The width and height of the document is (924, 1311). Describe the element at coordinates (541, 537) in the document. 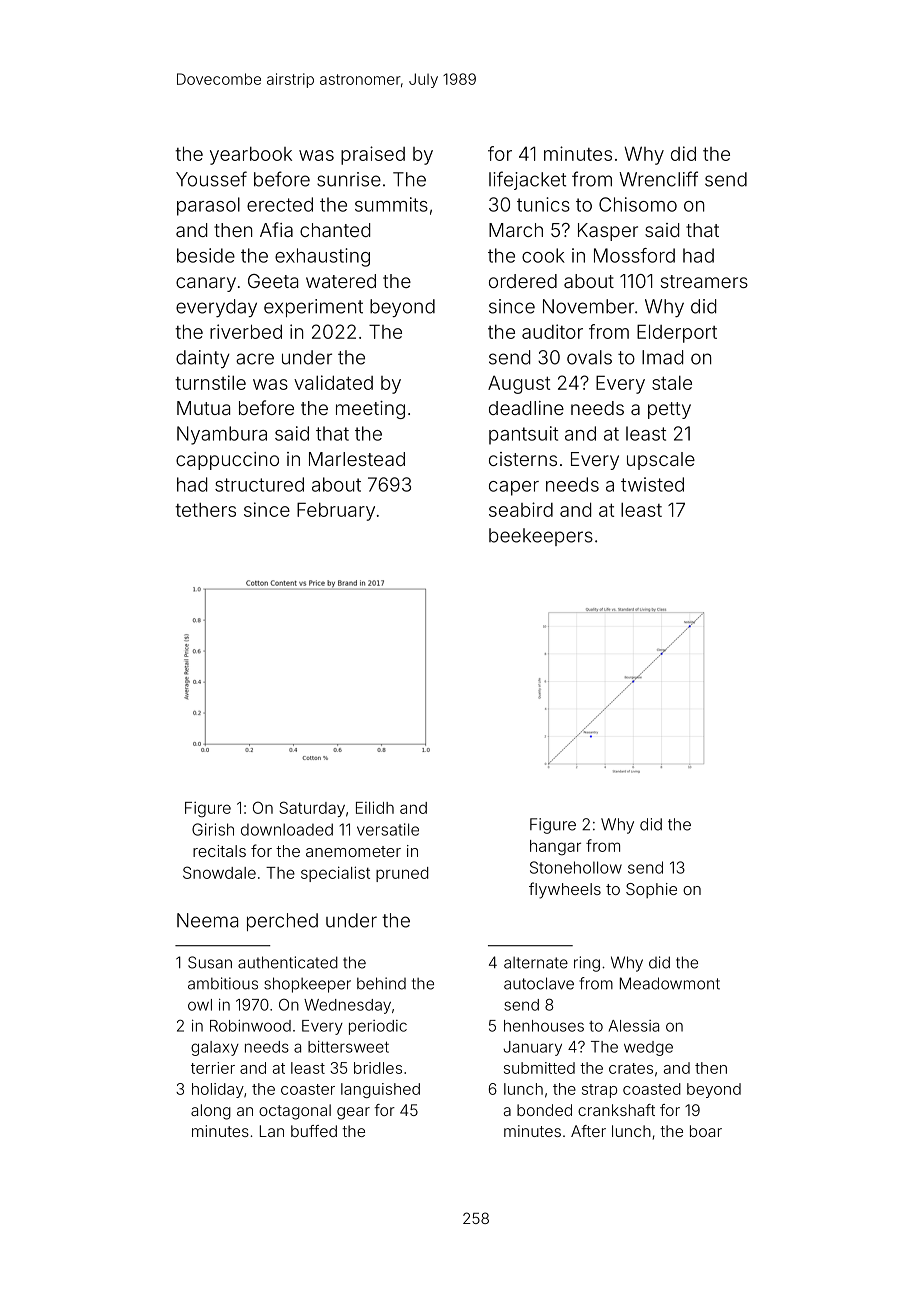

I see `beekeepers` at that location.
